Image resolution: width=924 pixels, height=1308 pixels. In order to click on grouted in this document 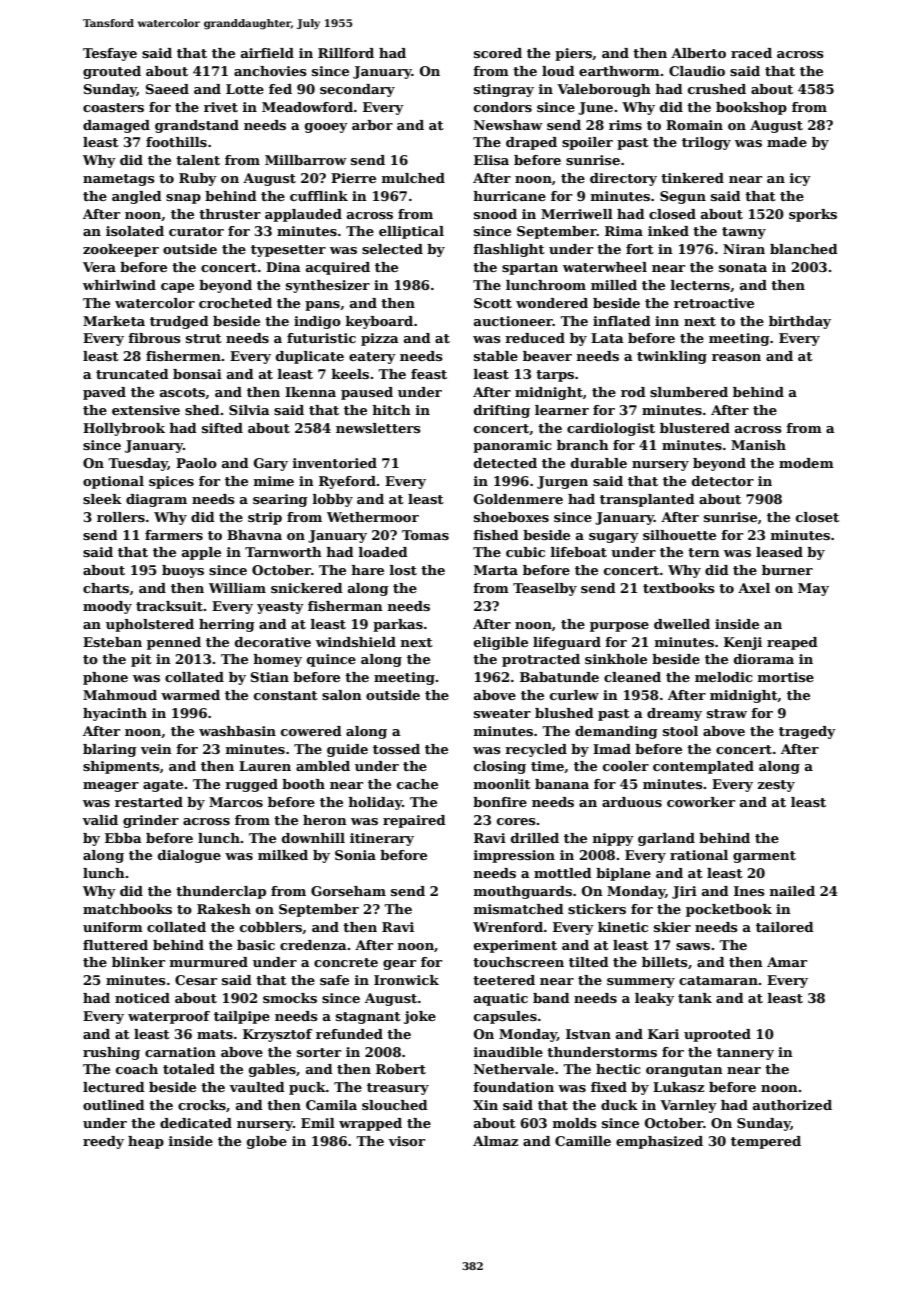, I will do `click(112, 72)`.
